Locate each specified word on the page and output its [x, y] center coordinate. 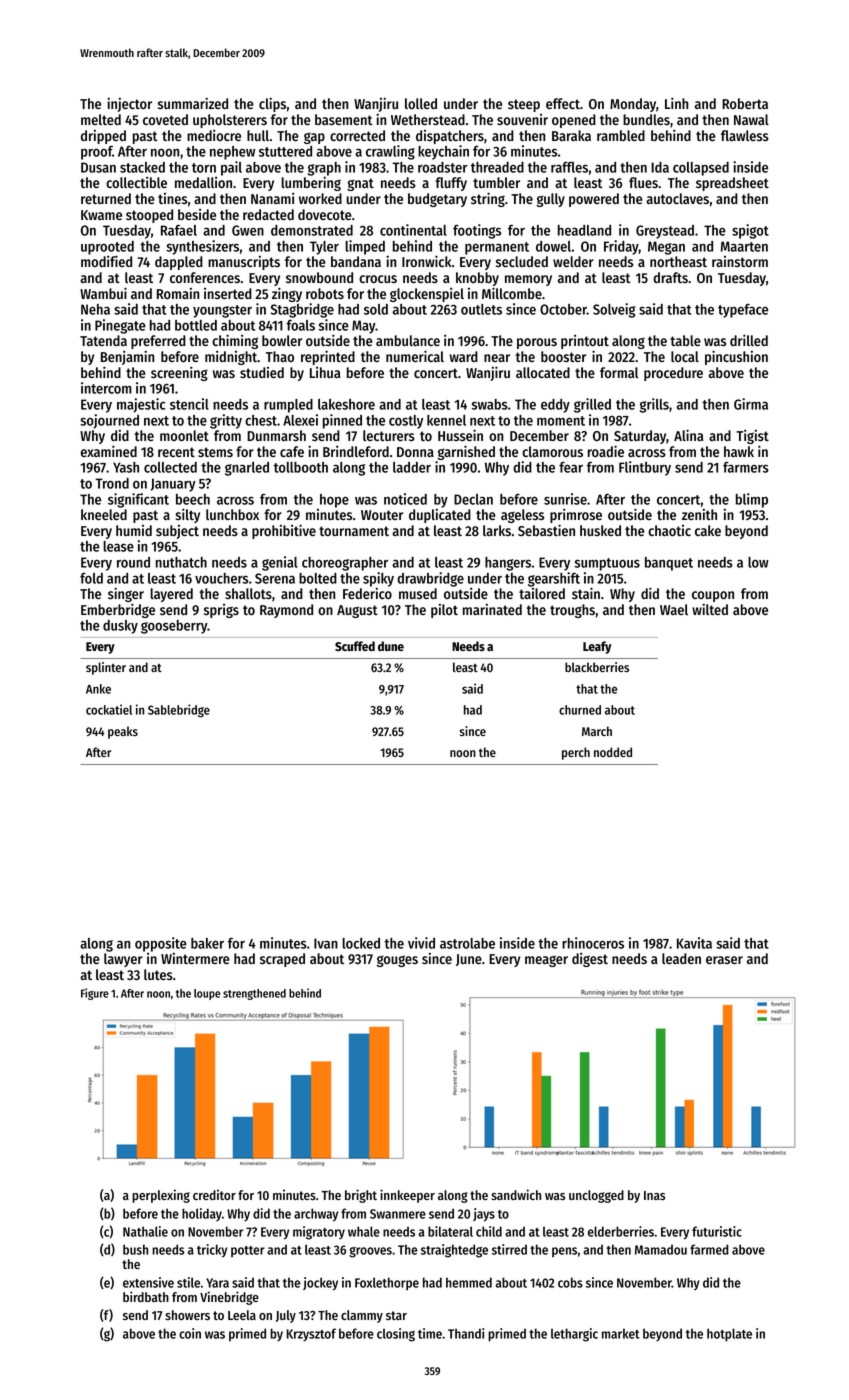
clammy [362, 1316]
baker [207, 943]
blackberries [597, 667]
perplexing [161, 1196]
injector [129, 104]
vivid [421, 943]
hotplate [729, 1335]
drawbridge [430, 579]
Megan [666, 248]
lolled [421, 103]
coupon [713, 596]
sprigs [221, 611]
